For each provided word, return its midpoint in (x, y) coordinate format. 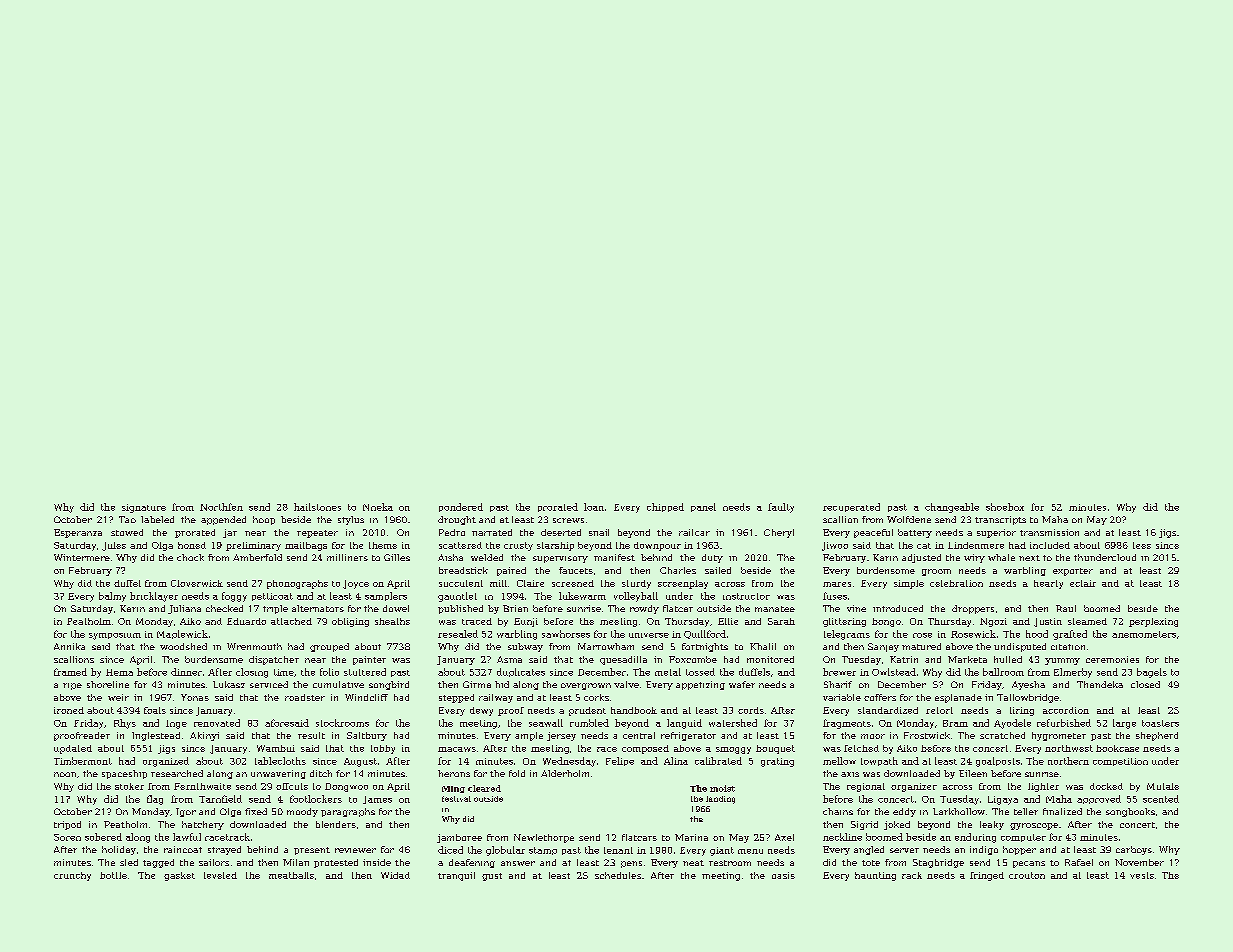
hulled (1008, 659)
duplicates (521, 672)
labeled (157, 519)
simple (909, 584)
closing (252, 673)
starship (555, 546)
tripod (67, 825)
